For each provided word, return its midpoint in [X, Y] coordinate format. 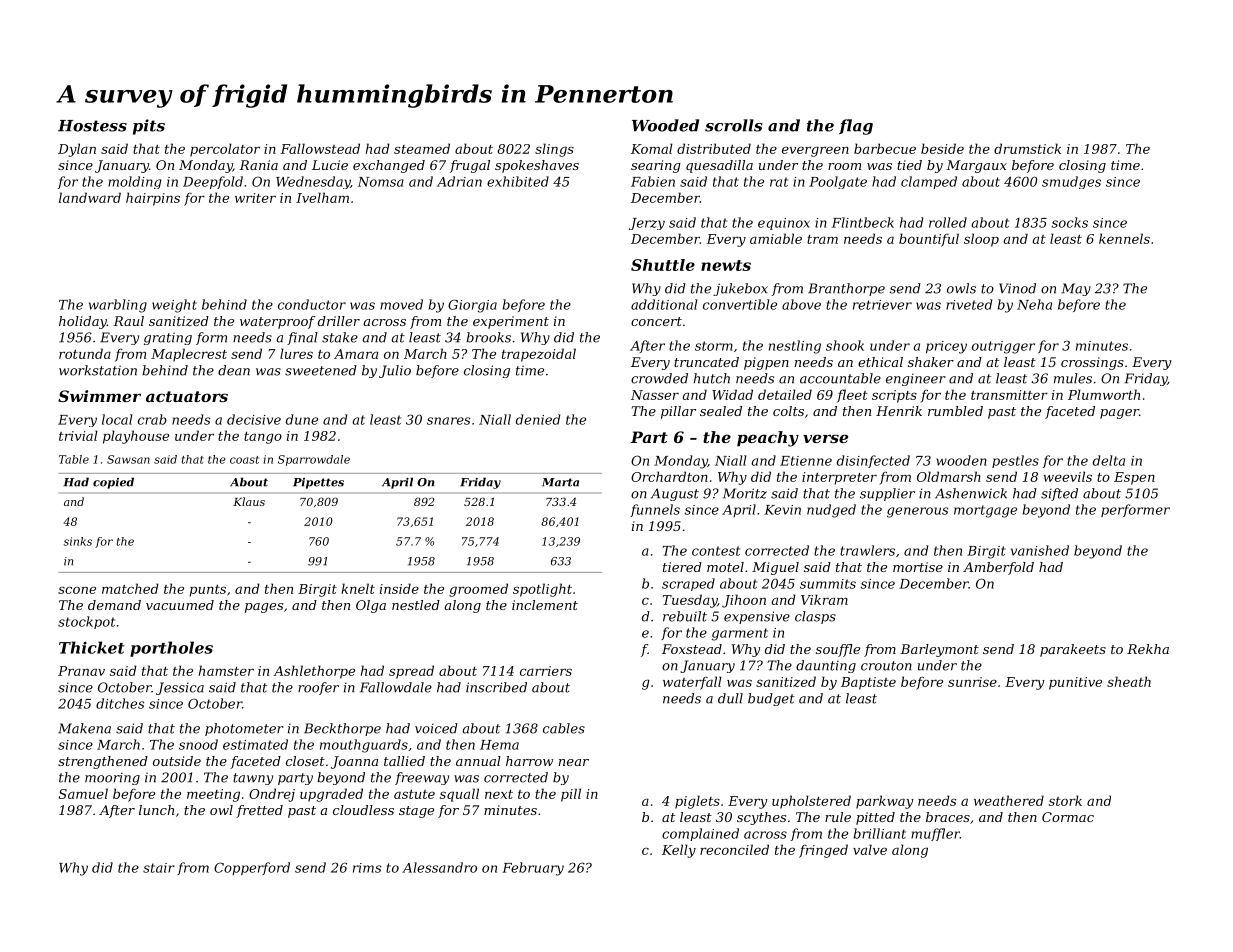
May [1076, 289]
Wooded [665, 125]
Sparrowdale [314, 460]
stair [159, 868]
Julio [395, 371]
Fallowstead [320, 148]
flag [856, 127]
